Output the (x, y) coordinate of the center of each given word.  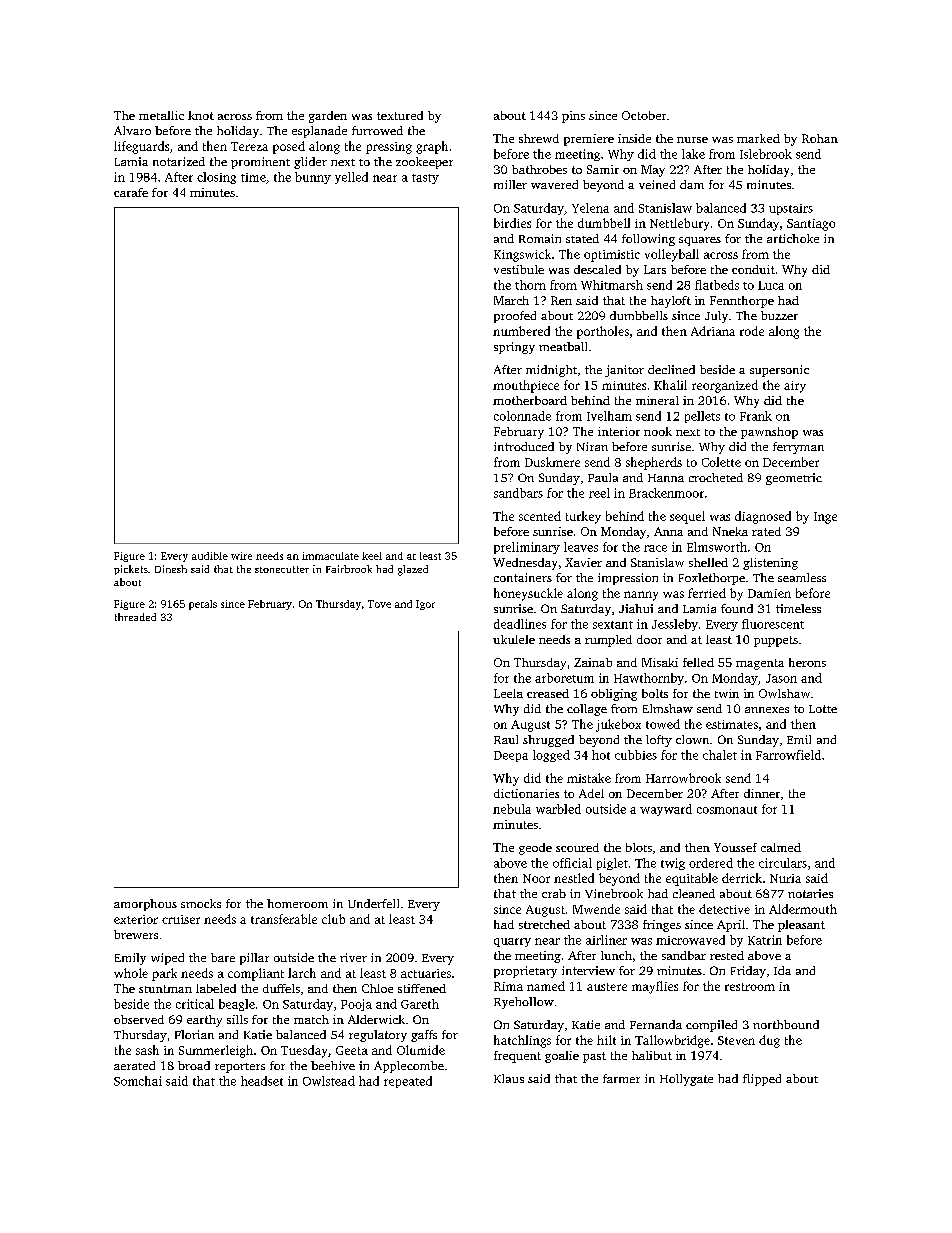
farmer (621, 1078)
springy (514, 348)
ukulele (514, 639)
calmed (781, 847)
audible (210, 556)
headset (262, 1081)
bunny (313, 178)
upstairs (791, 209)
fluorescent (773, 624)
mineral (657, 400)
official (572, 863)
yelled (351, 178)
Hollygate (686, 1080)
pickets (131, 570)
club (333, 919)
